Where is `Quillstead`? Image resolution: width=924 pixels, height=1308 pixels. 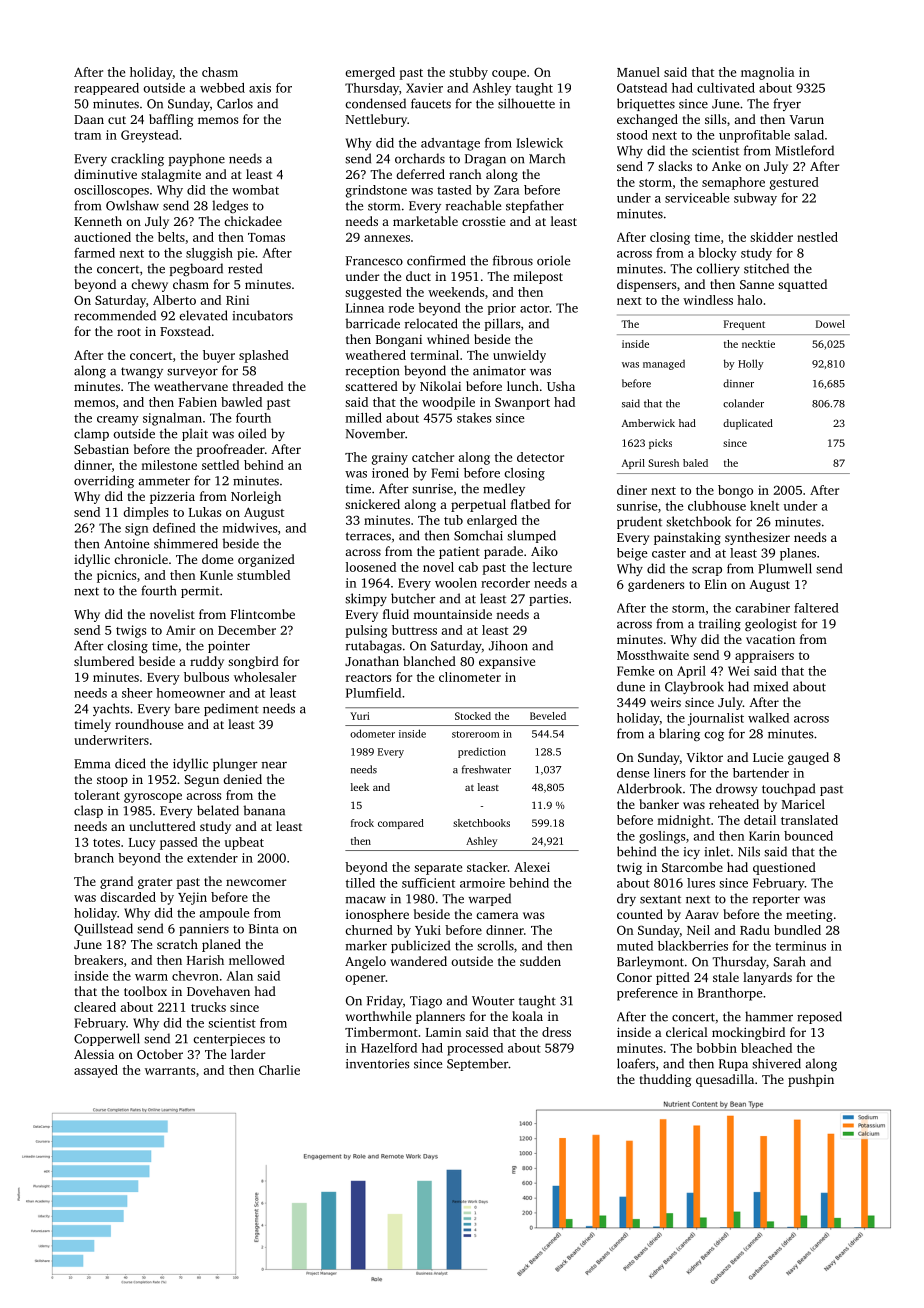
Quillstead is located at coordinates (103, 929).
